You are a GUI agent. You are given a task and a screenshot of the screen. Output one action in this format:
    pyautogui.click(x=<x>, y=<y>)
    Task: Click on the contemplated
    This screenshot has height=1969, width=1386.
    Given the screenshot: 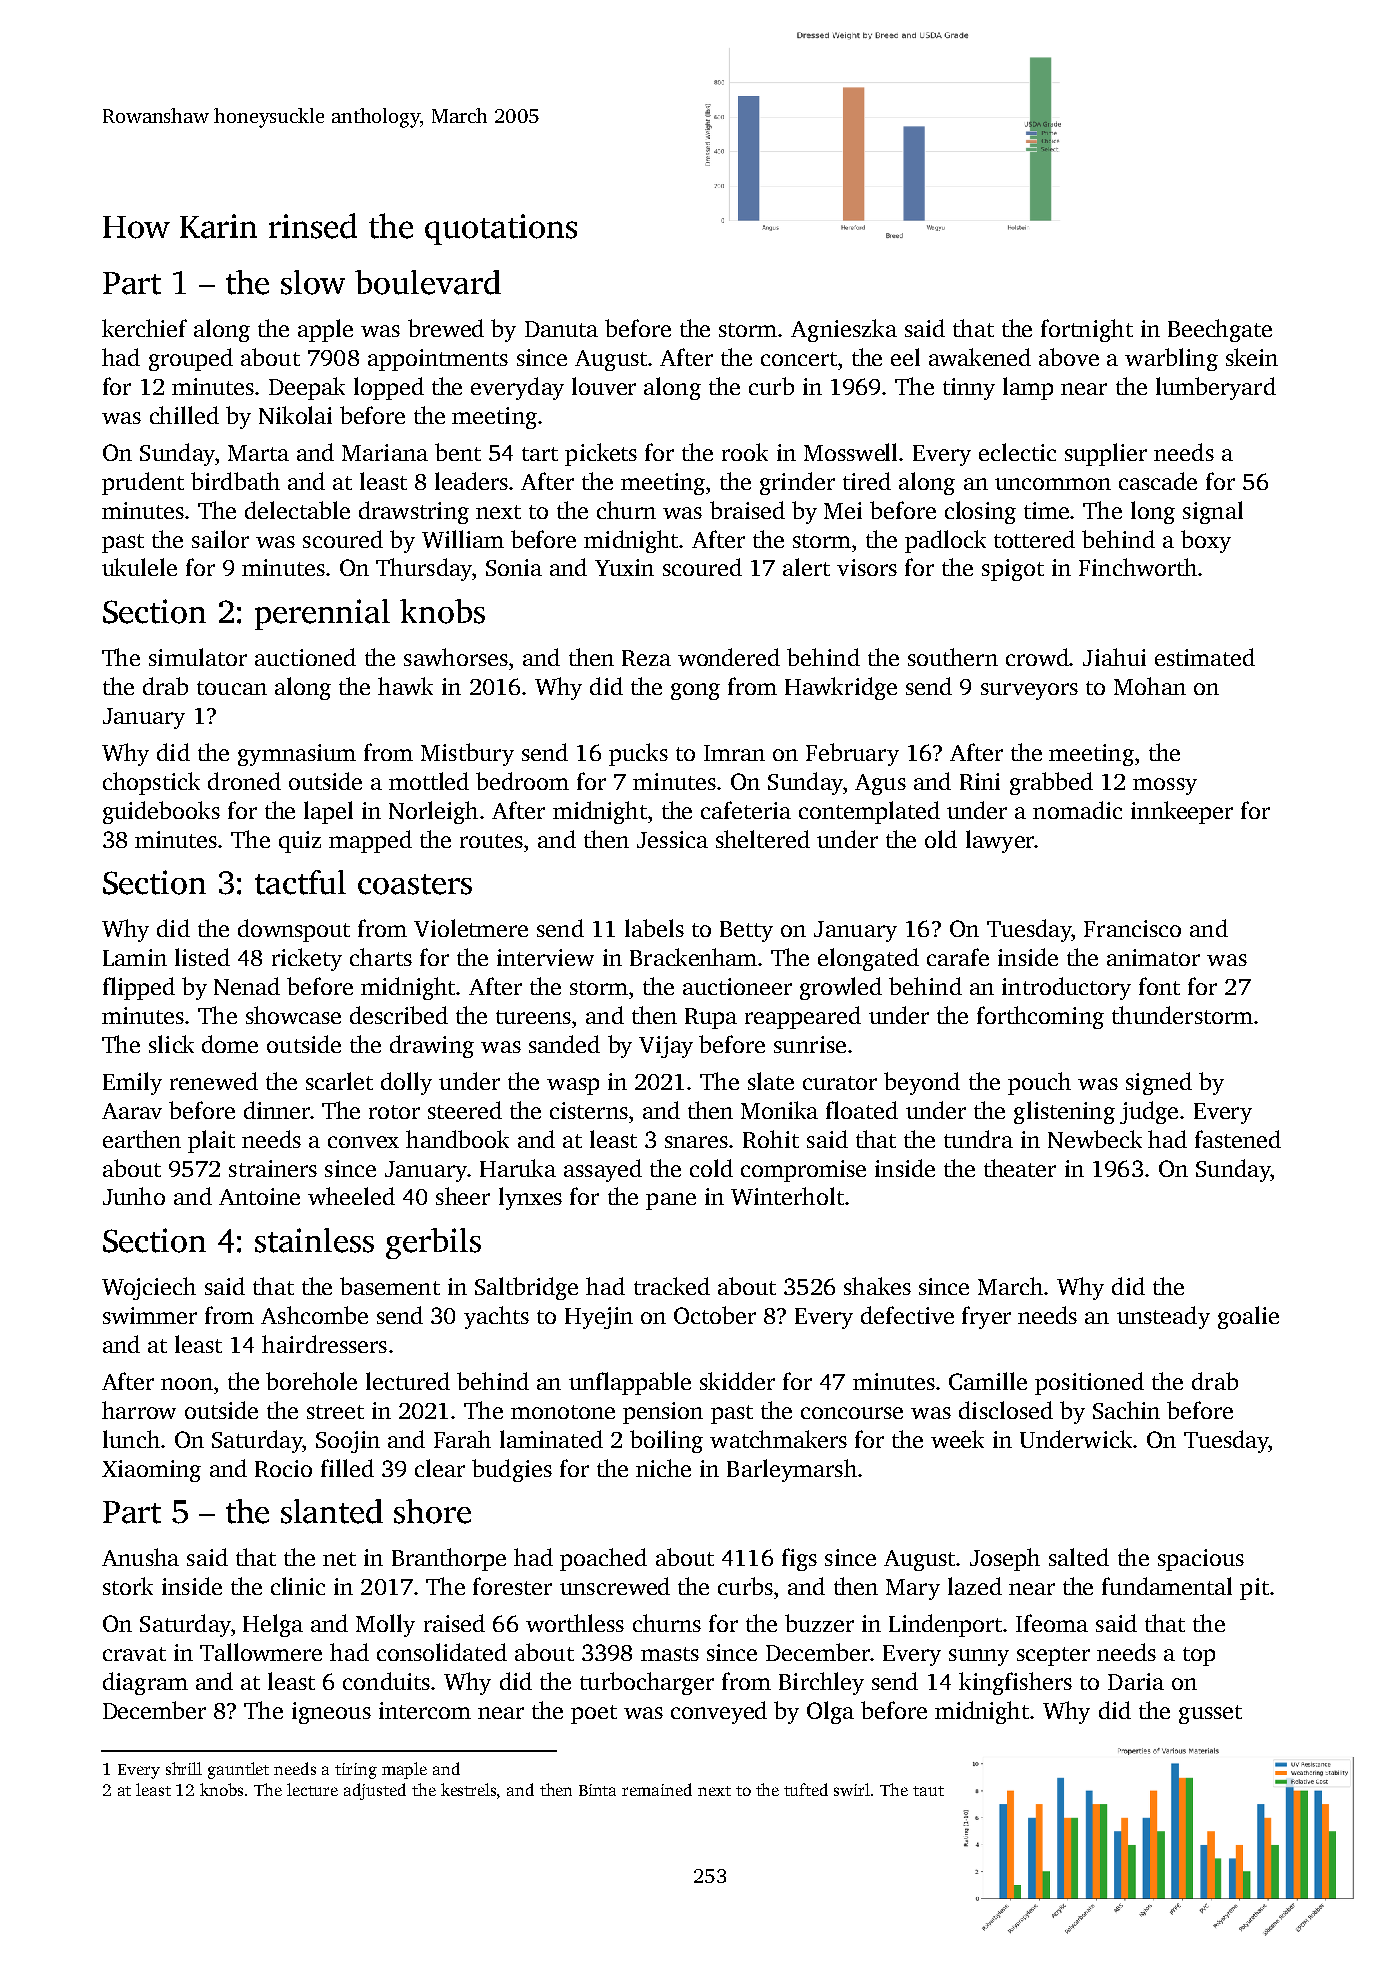 What is the action you would take?
    pyautogui.click(x=869, y=812)
